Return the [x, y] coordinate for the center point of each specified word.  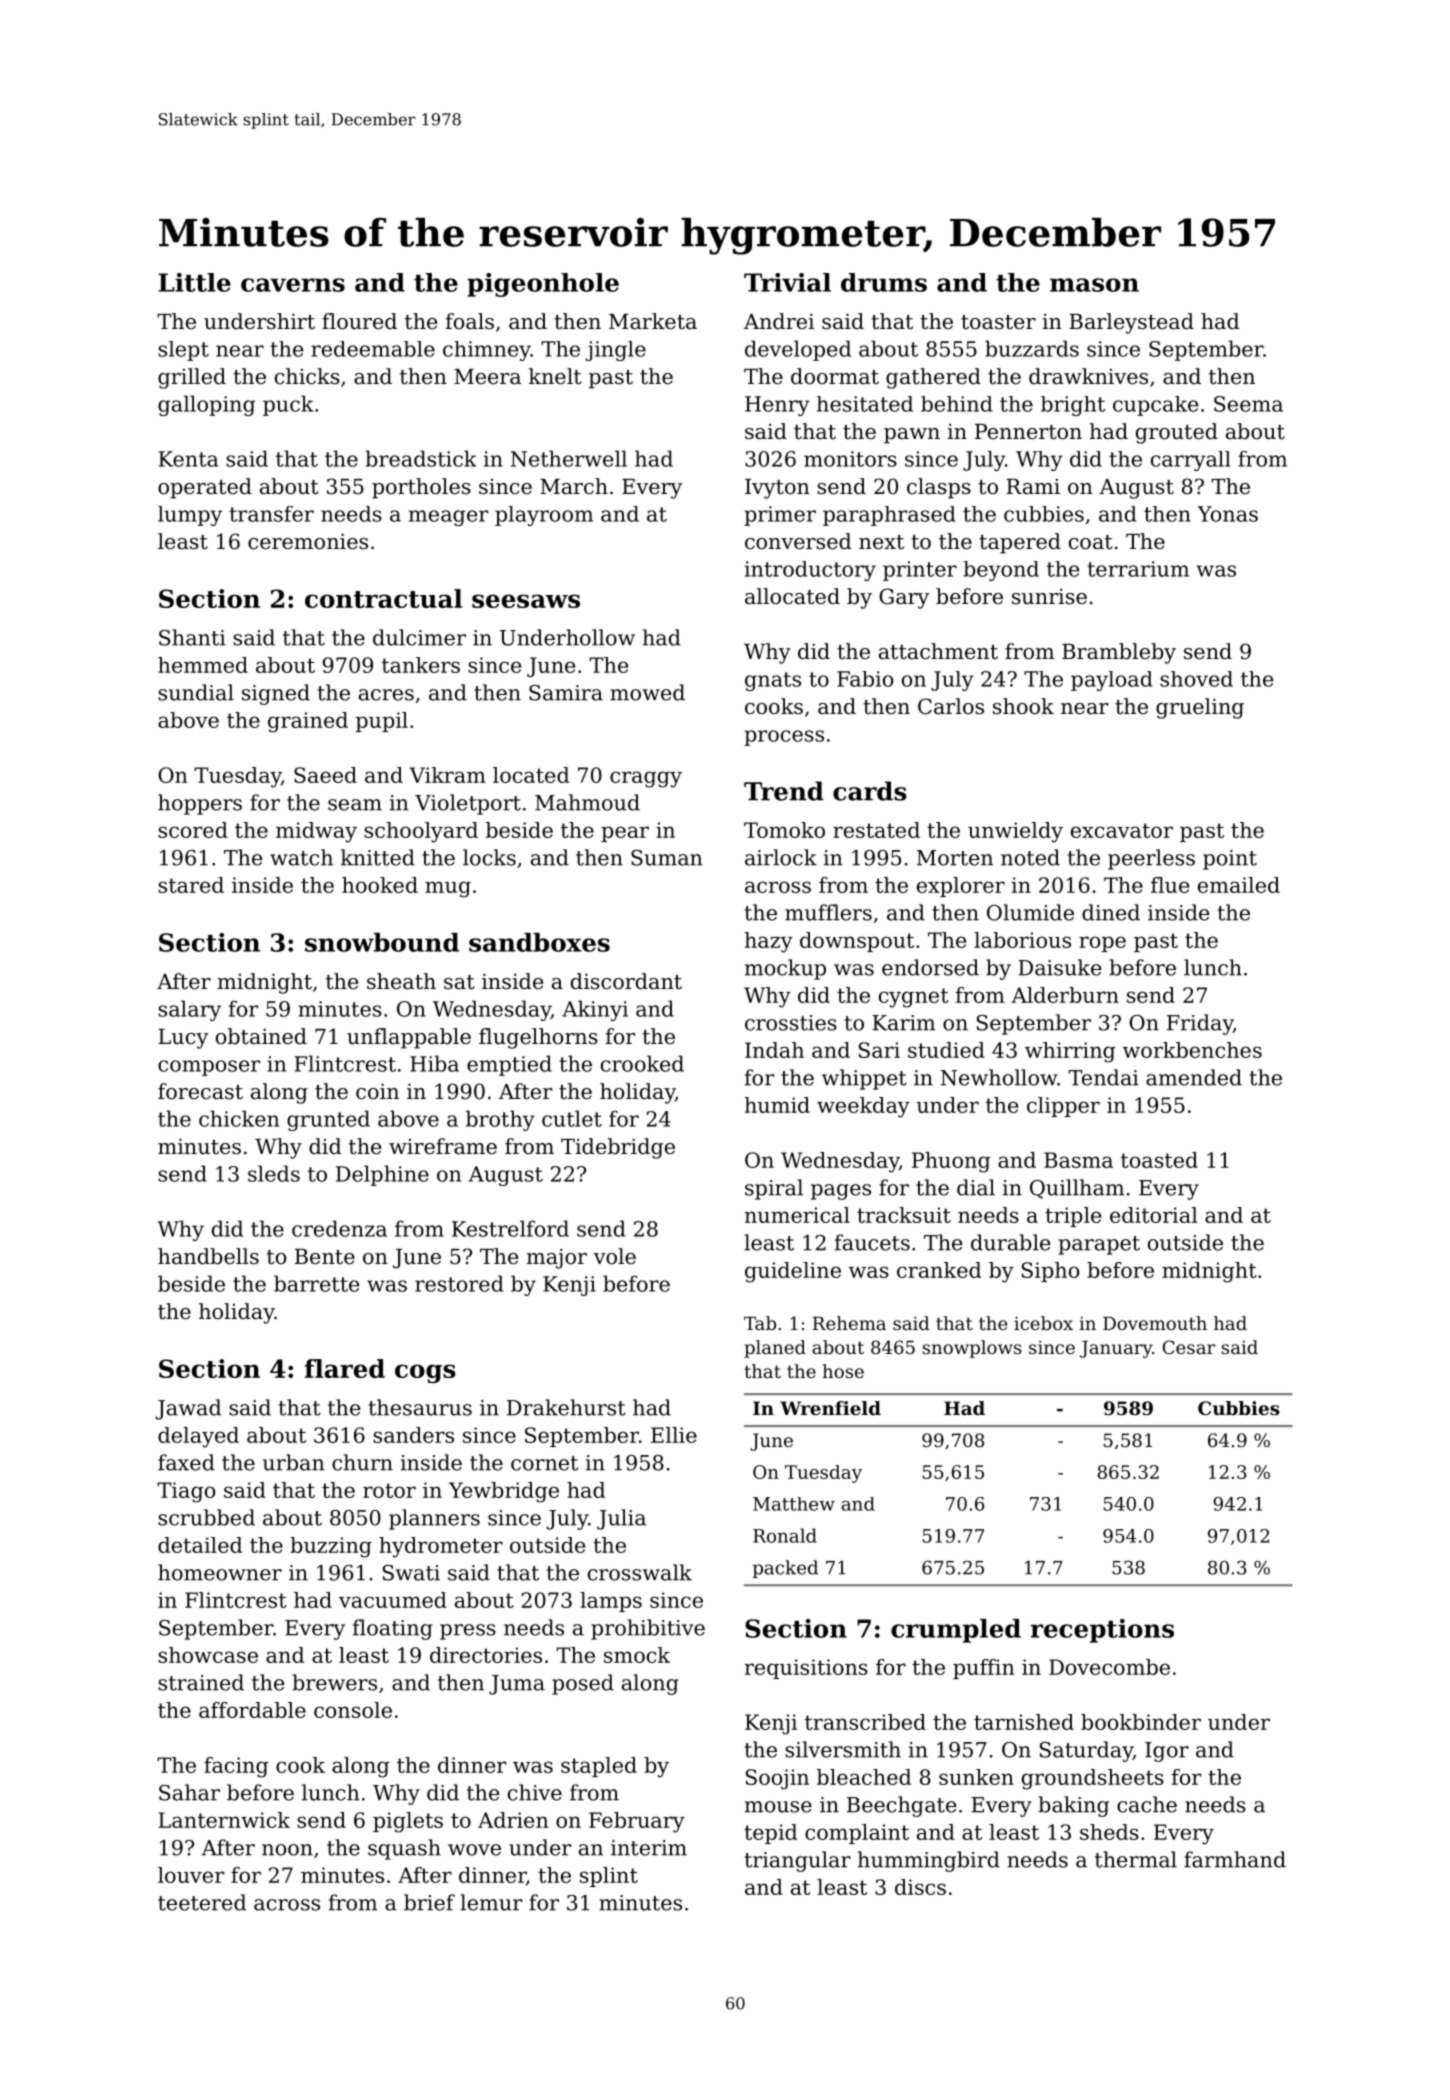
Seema [1248, 404]
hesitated [865, 404]
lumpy [190, 516]
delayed [198, 1437]
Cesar [1189, 1347]
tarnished [1024, 1722]
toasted [1159, 1160]
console [353, 1710]
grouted [1177, 433]
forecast [200, 1091]
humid [777, 1105]
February [637, 1822]
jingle [615, 351]
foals [469, 321]
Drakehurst [566, 1407]
